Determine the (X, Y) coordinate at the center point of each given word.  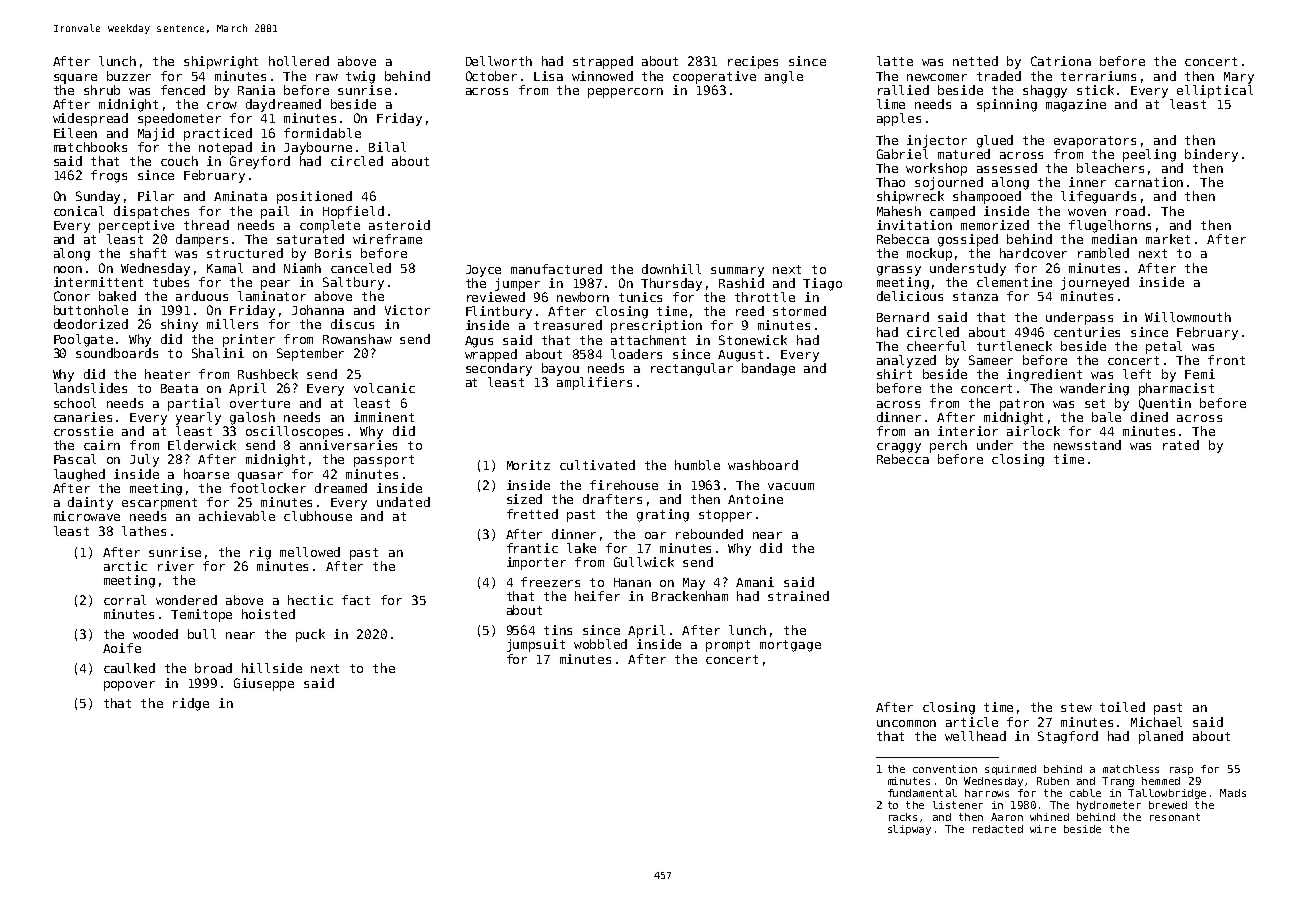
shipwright (221, 62)
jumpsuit (536, 645)
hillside (272, 668)
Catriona (1061, 61)
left (1137, 374)
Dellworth (499, 61)
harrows (987, 793)
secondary (499, 369)
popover (129, 686)
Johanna (318, 310)
